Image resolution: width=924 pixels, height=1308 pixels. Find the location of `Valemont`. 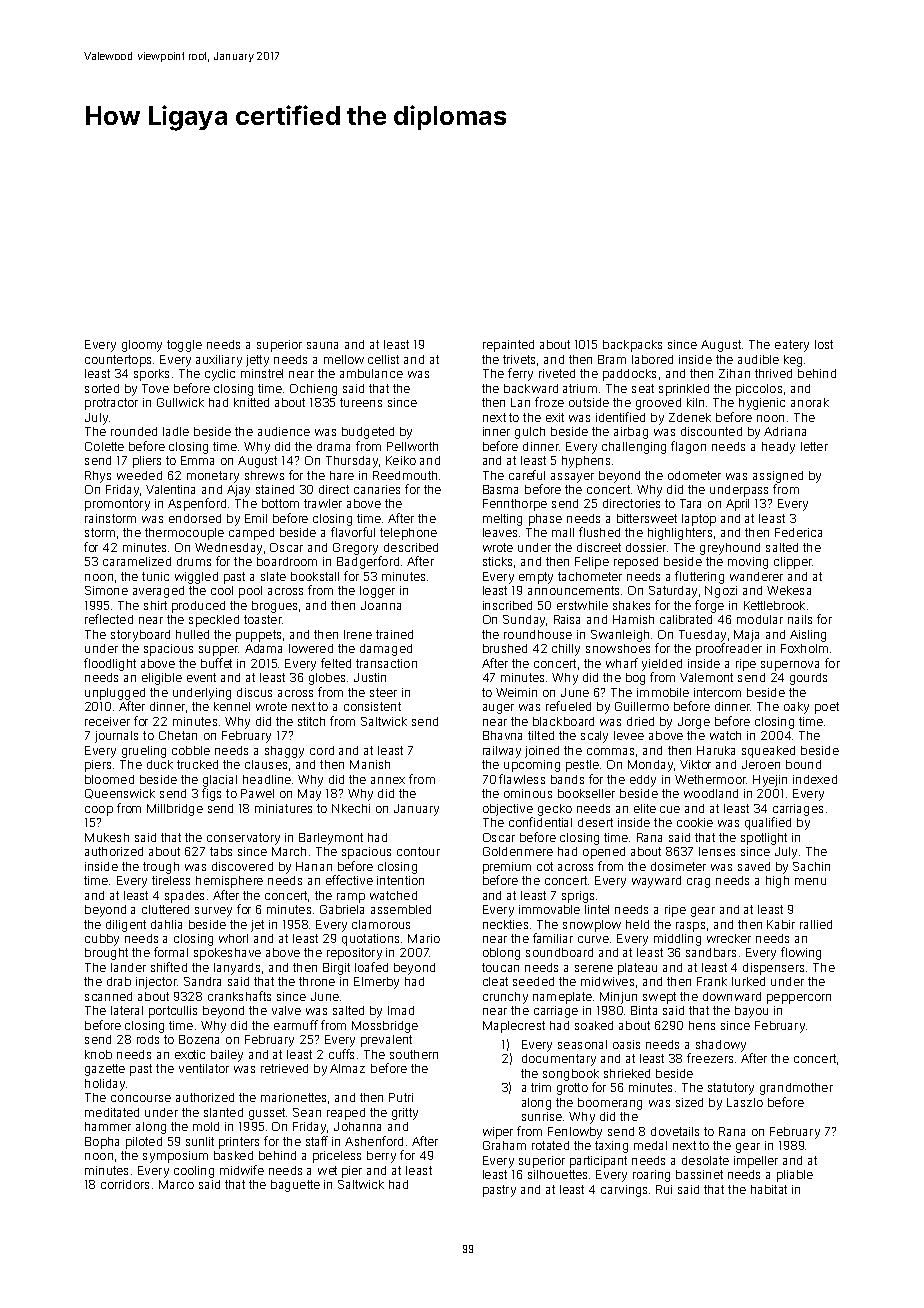

Valemont is located at coordinates (706, 677).
